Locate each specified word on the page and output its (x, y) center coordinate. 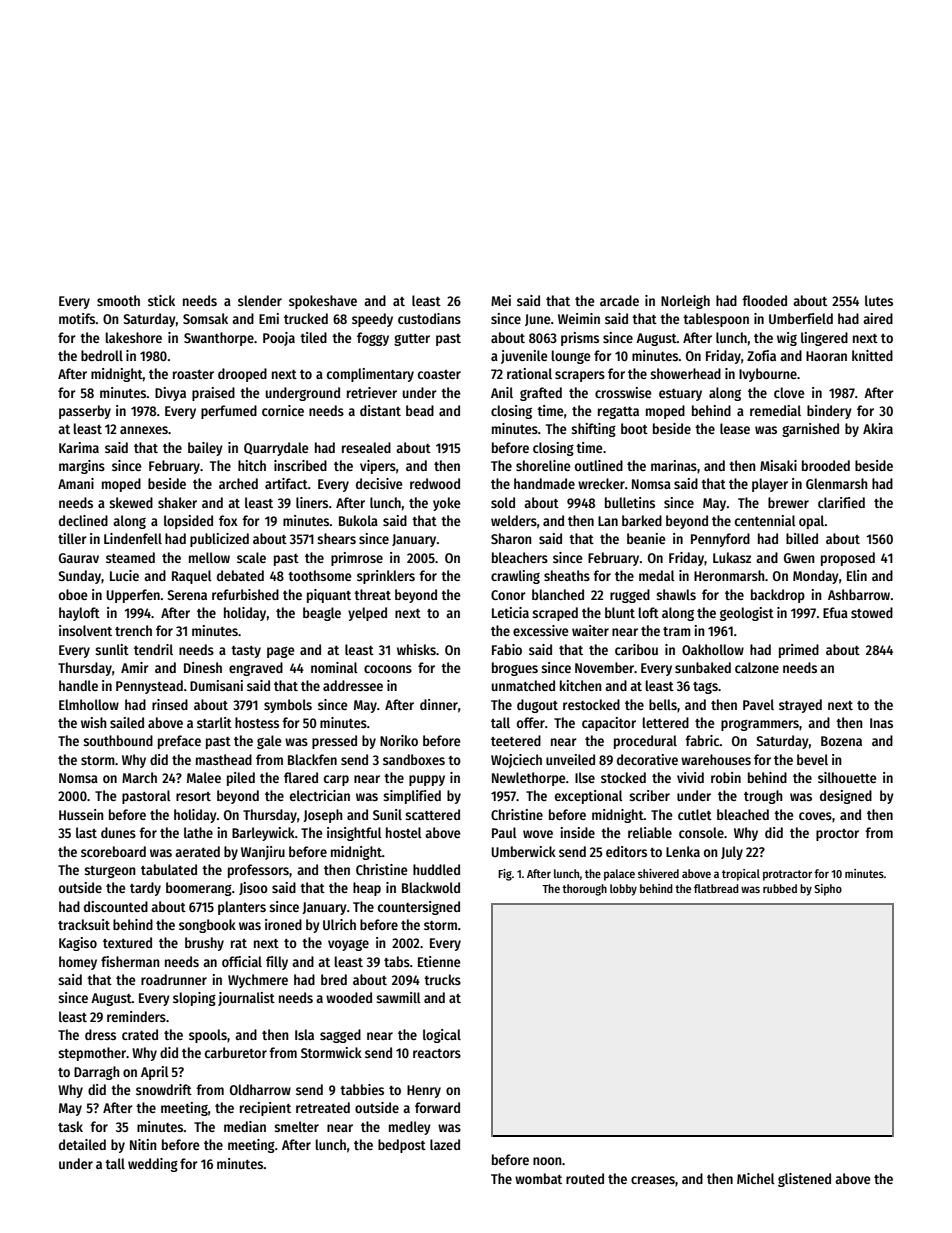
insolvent (85, 630)
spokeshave (323, 302)
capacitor (609, 724)
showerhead (685, 373)
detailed (82, 1144)
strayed (800, 706)
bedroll (102, 355)
